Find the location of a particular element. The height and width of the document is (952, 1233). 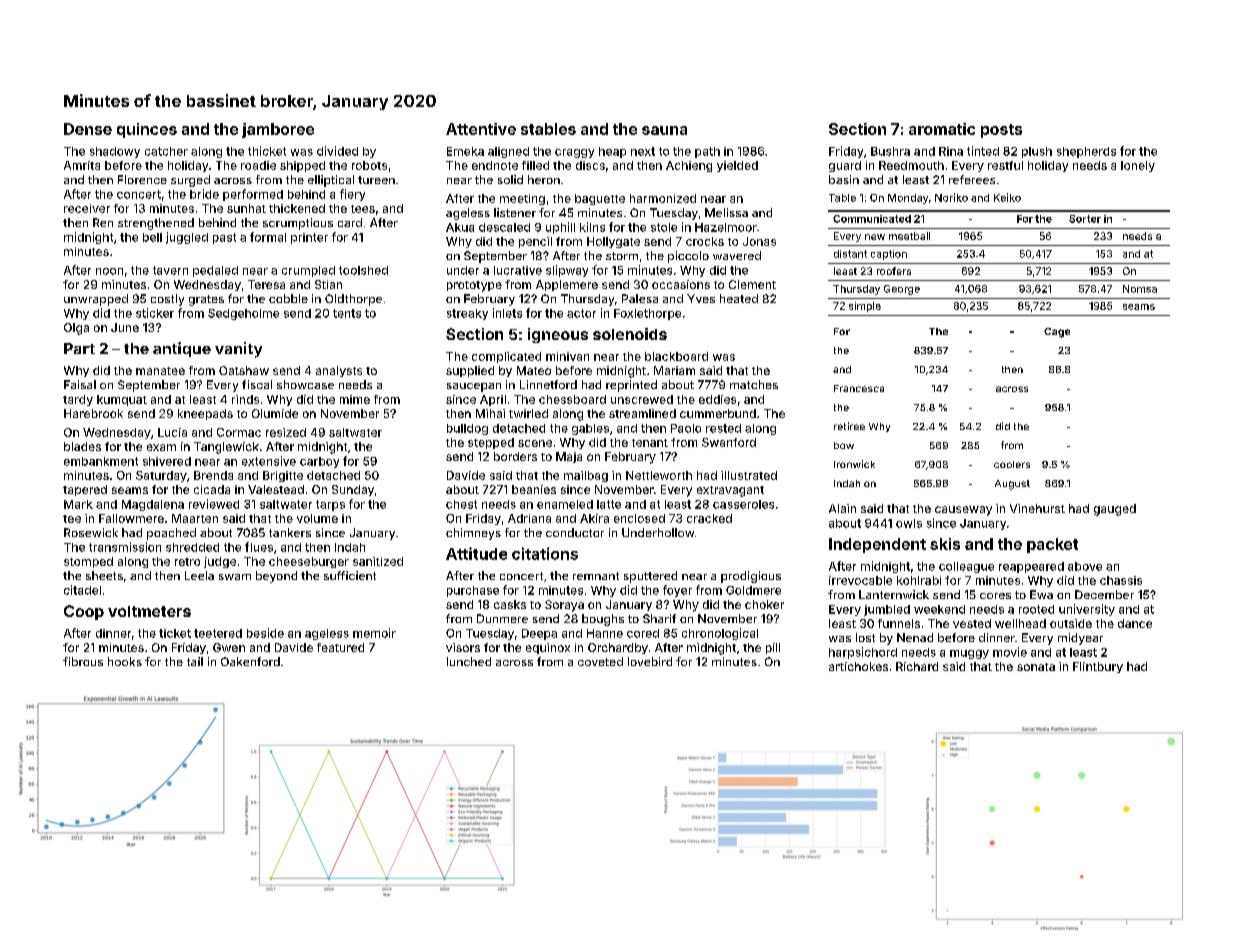

Keiko is located at coordinates (1007, 197).
